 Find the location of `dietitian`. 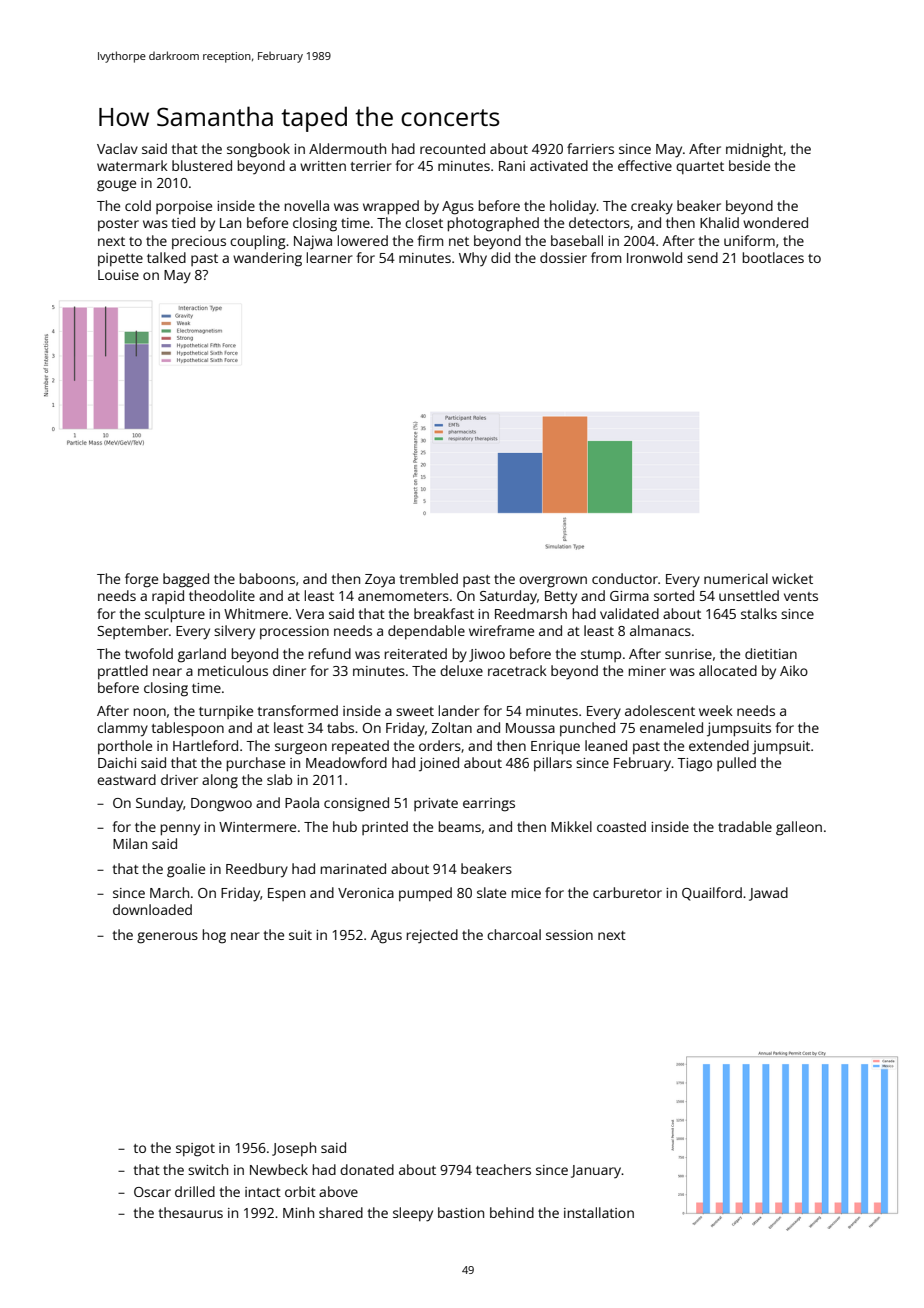

dietitian is located at coordinates (771, 653).
